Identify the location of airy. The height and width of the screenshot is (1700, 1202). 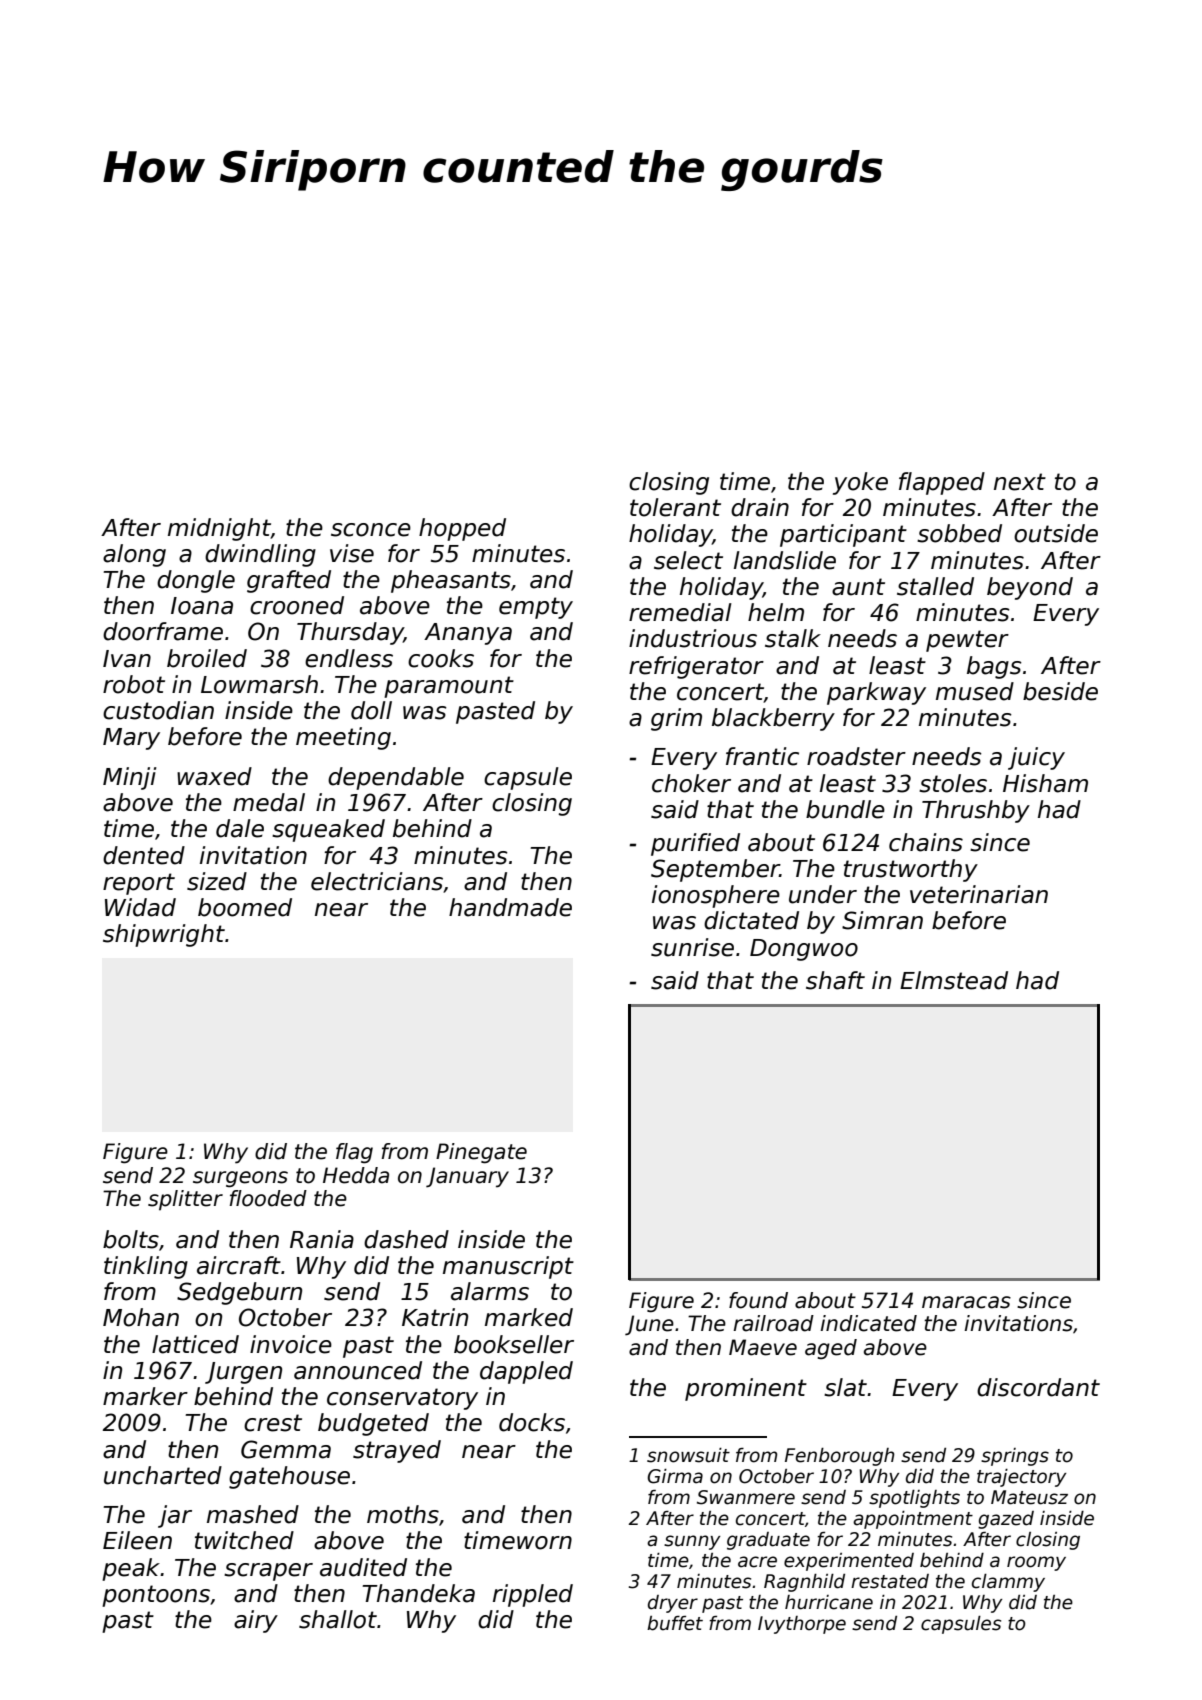
(256, 1621).
